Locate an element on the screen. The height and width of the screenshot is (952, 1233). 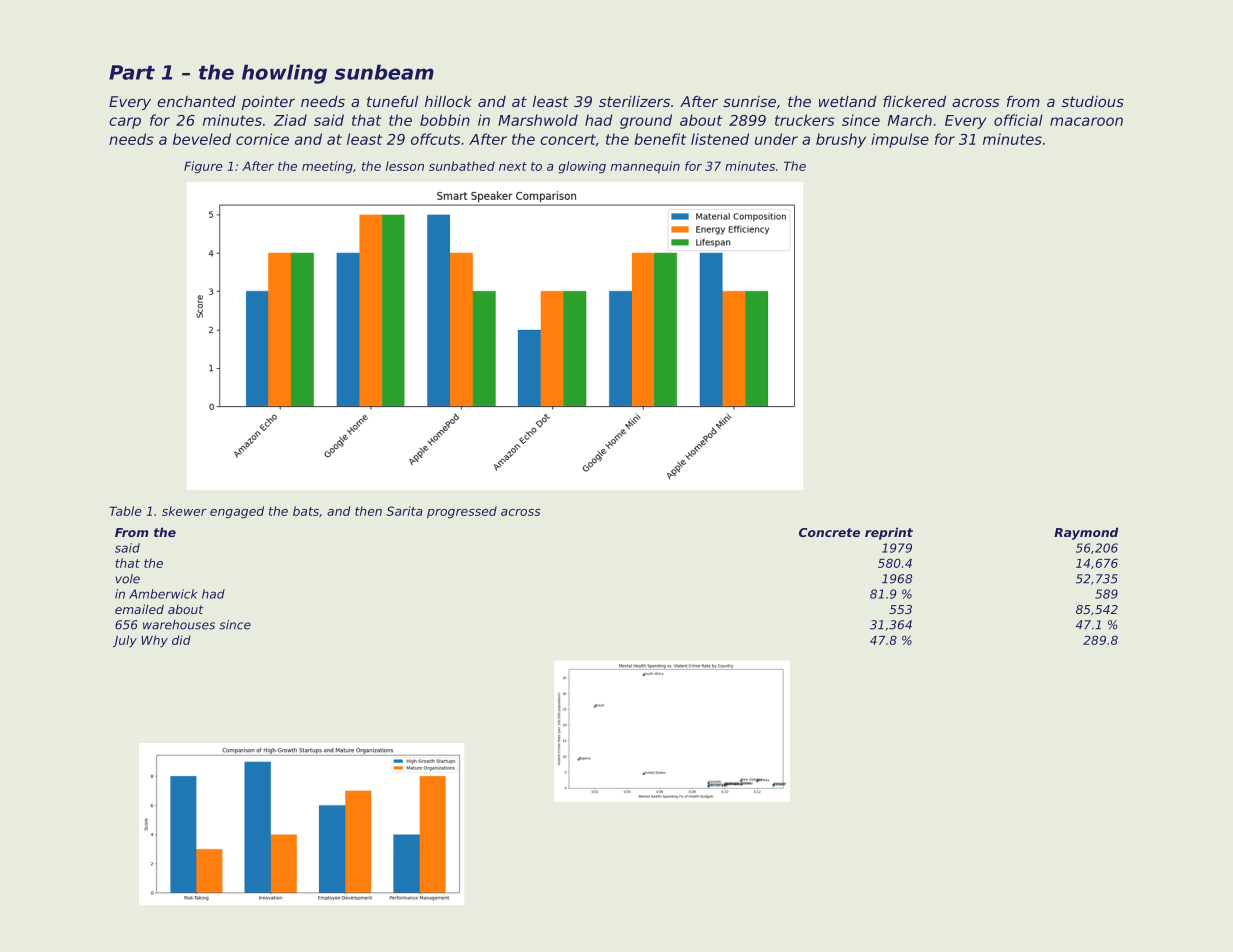
then is located at coordinates (368, 511).
